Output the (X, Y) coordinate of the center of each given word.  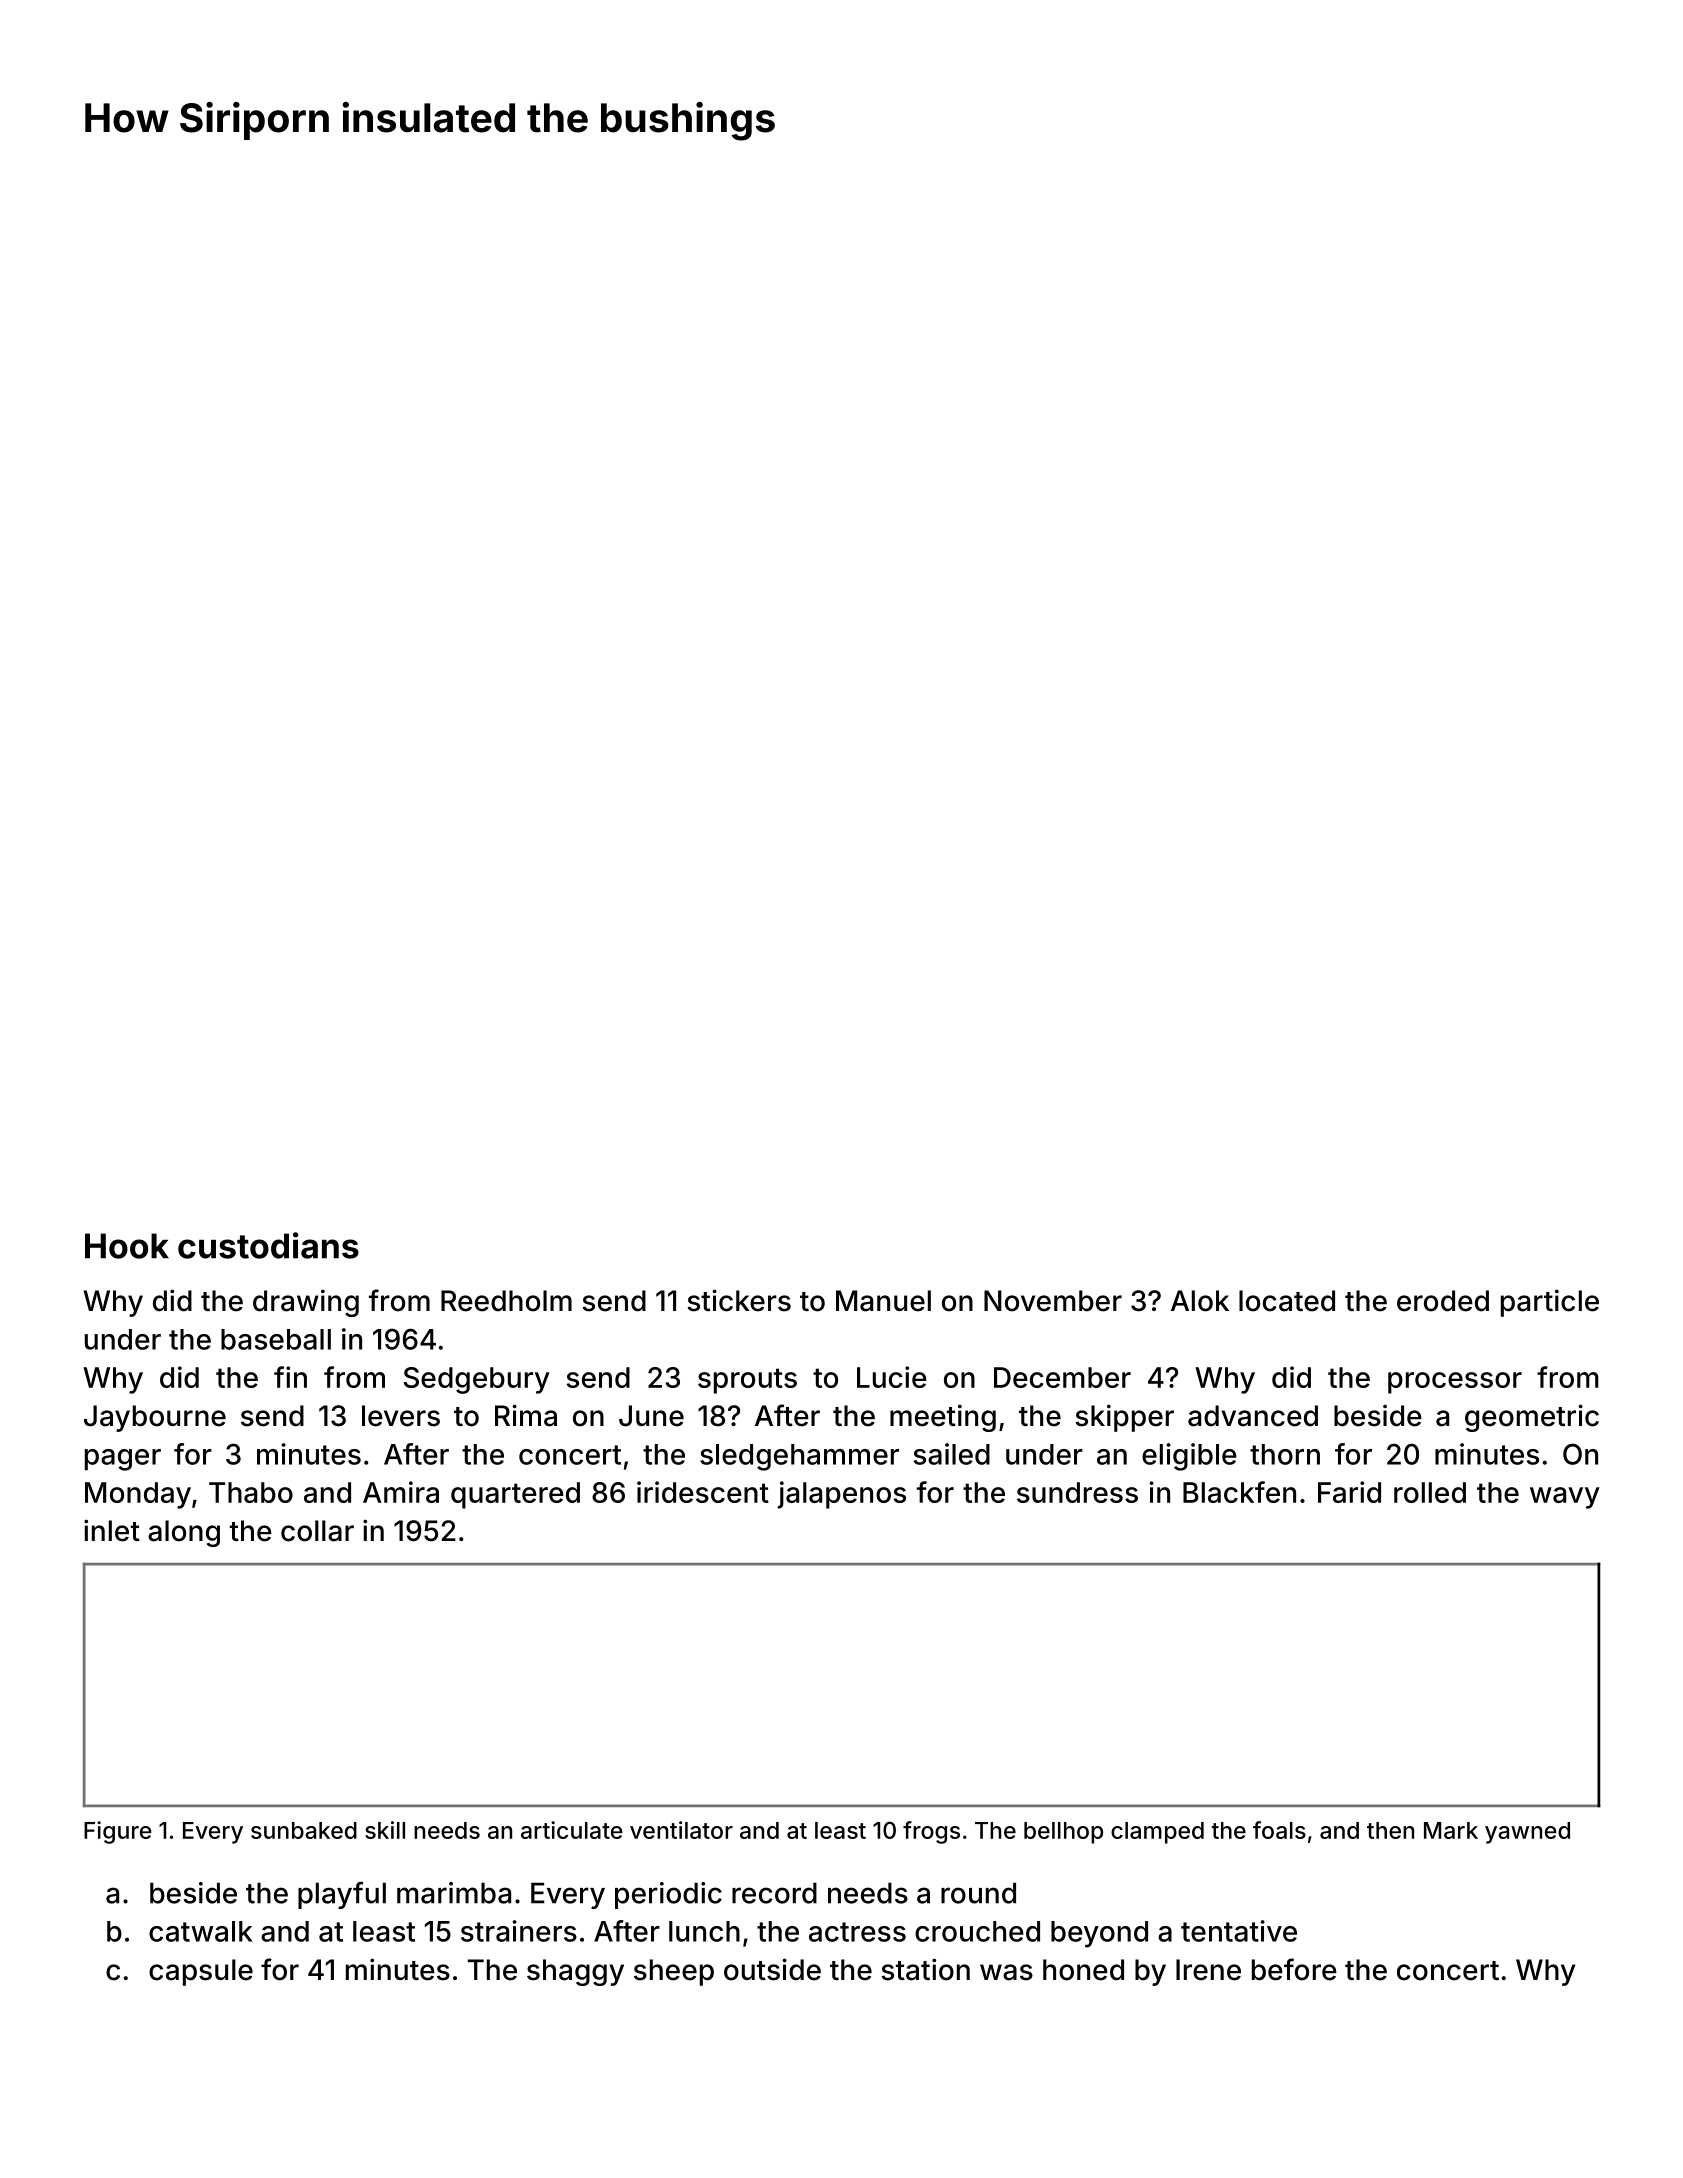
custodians (268, 1245)
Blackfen (1239, 1492)
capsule (201, 1972)
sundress (1077, 1492)
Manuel (883, 1301)
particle (1550, 1303)
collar (317, 1531)
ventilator (681, 1830)
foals (1279, 1830)
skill (385, 1830)
